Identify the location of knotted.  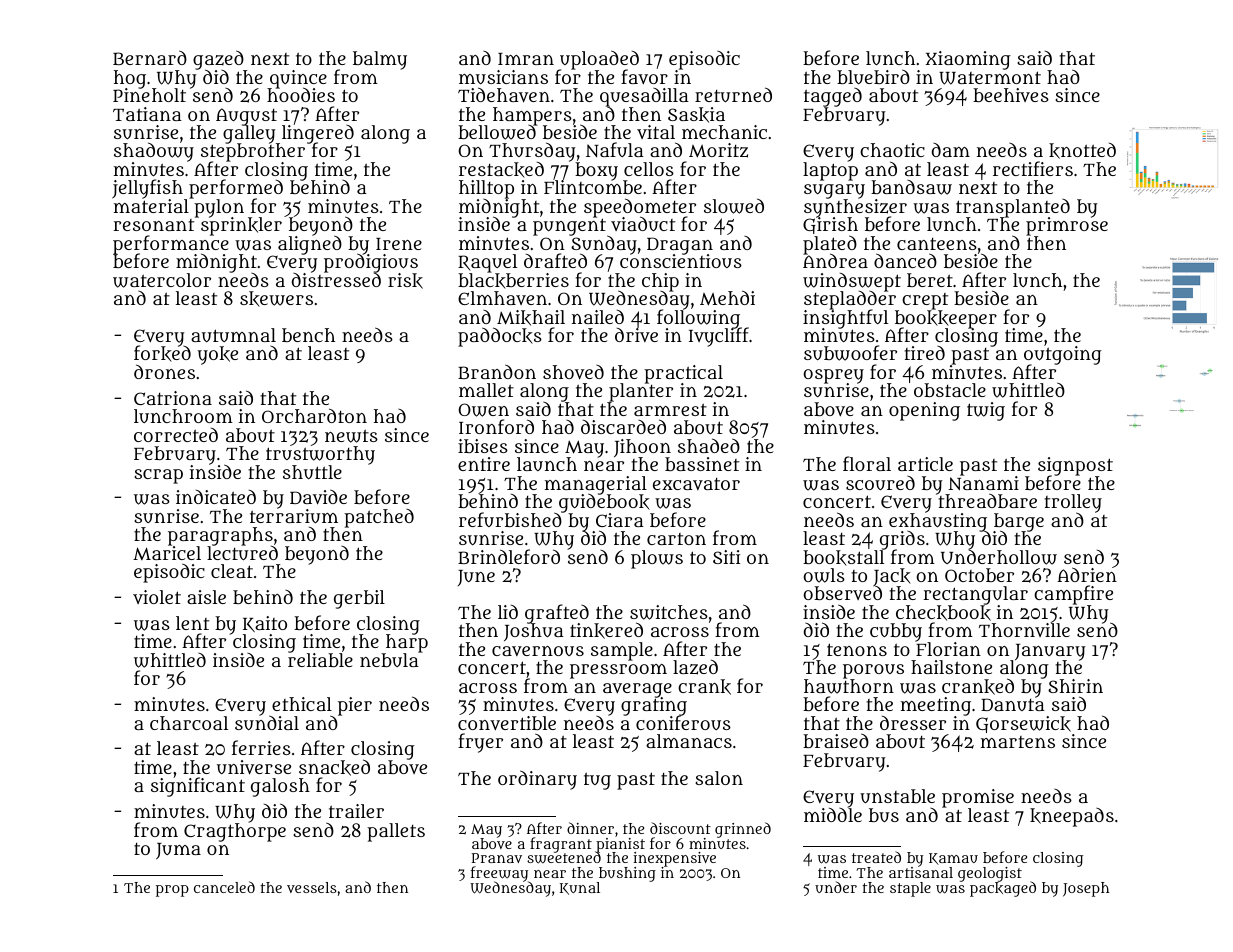
(1082, 151).
